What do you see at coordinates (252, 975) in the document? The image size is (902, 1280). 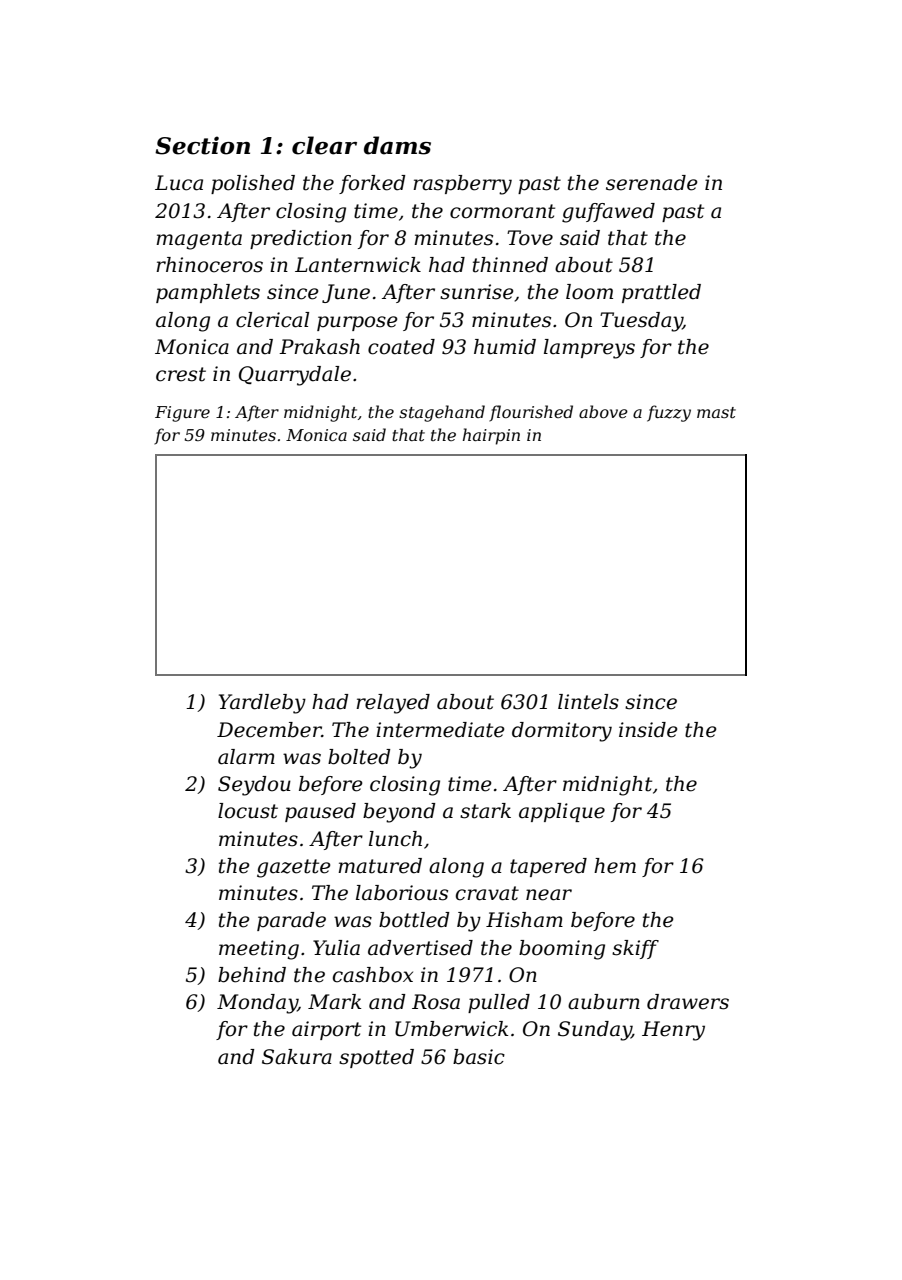 I see `behind` at bounding box center [252, 975].
